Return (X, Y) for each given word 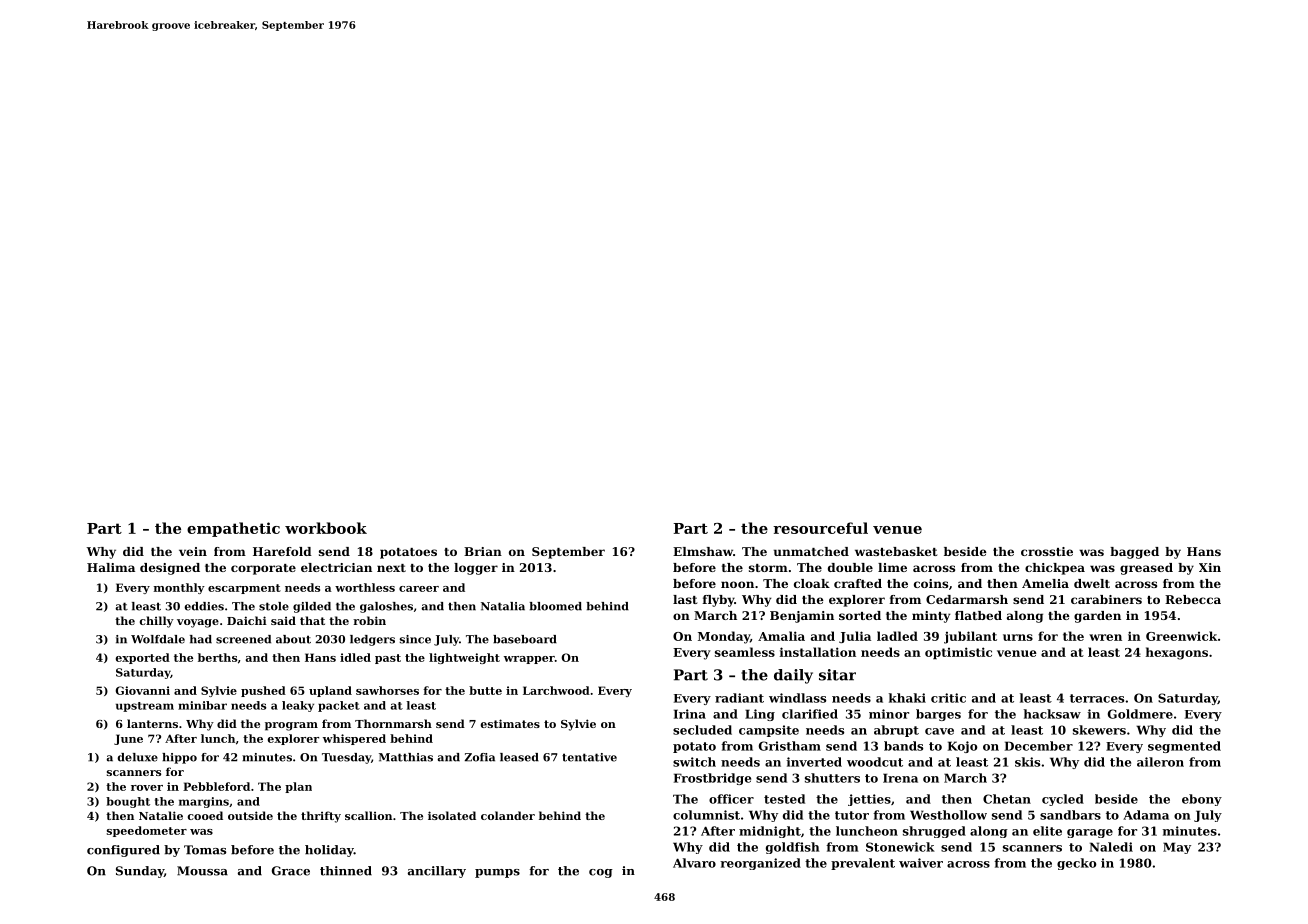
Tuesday (346, 758)
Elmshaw (703, 551)
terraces (1097, 698)
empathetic (233, 529)
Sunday (140, 872)
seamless (745, 652)
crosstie (1047, 551)
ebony (1202, 800)
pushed (263, 691)
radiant (739, 698)
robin (369, 620)
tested (784, 799)
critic (948, 698)
